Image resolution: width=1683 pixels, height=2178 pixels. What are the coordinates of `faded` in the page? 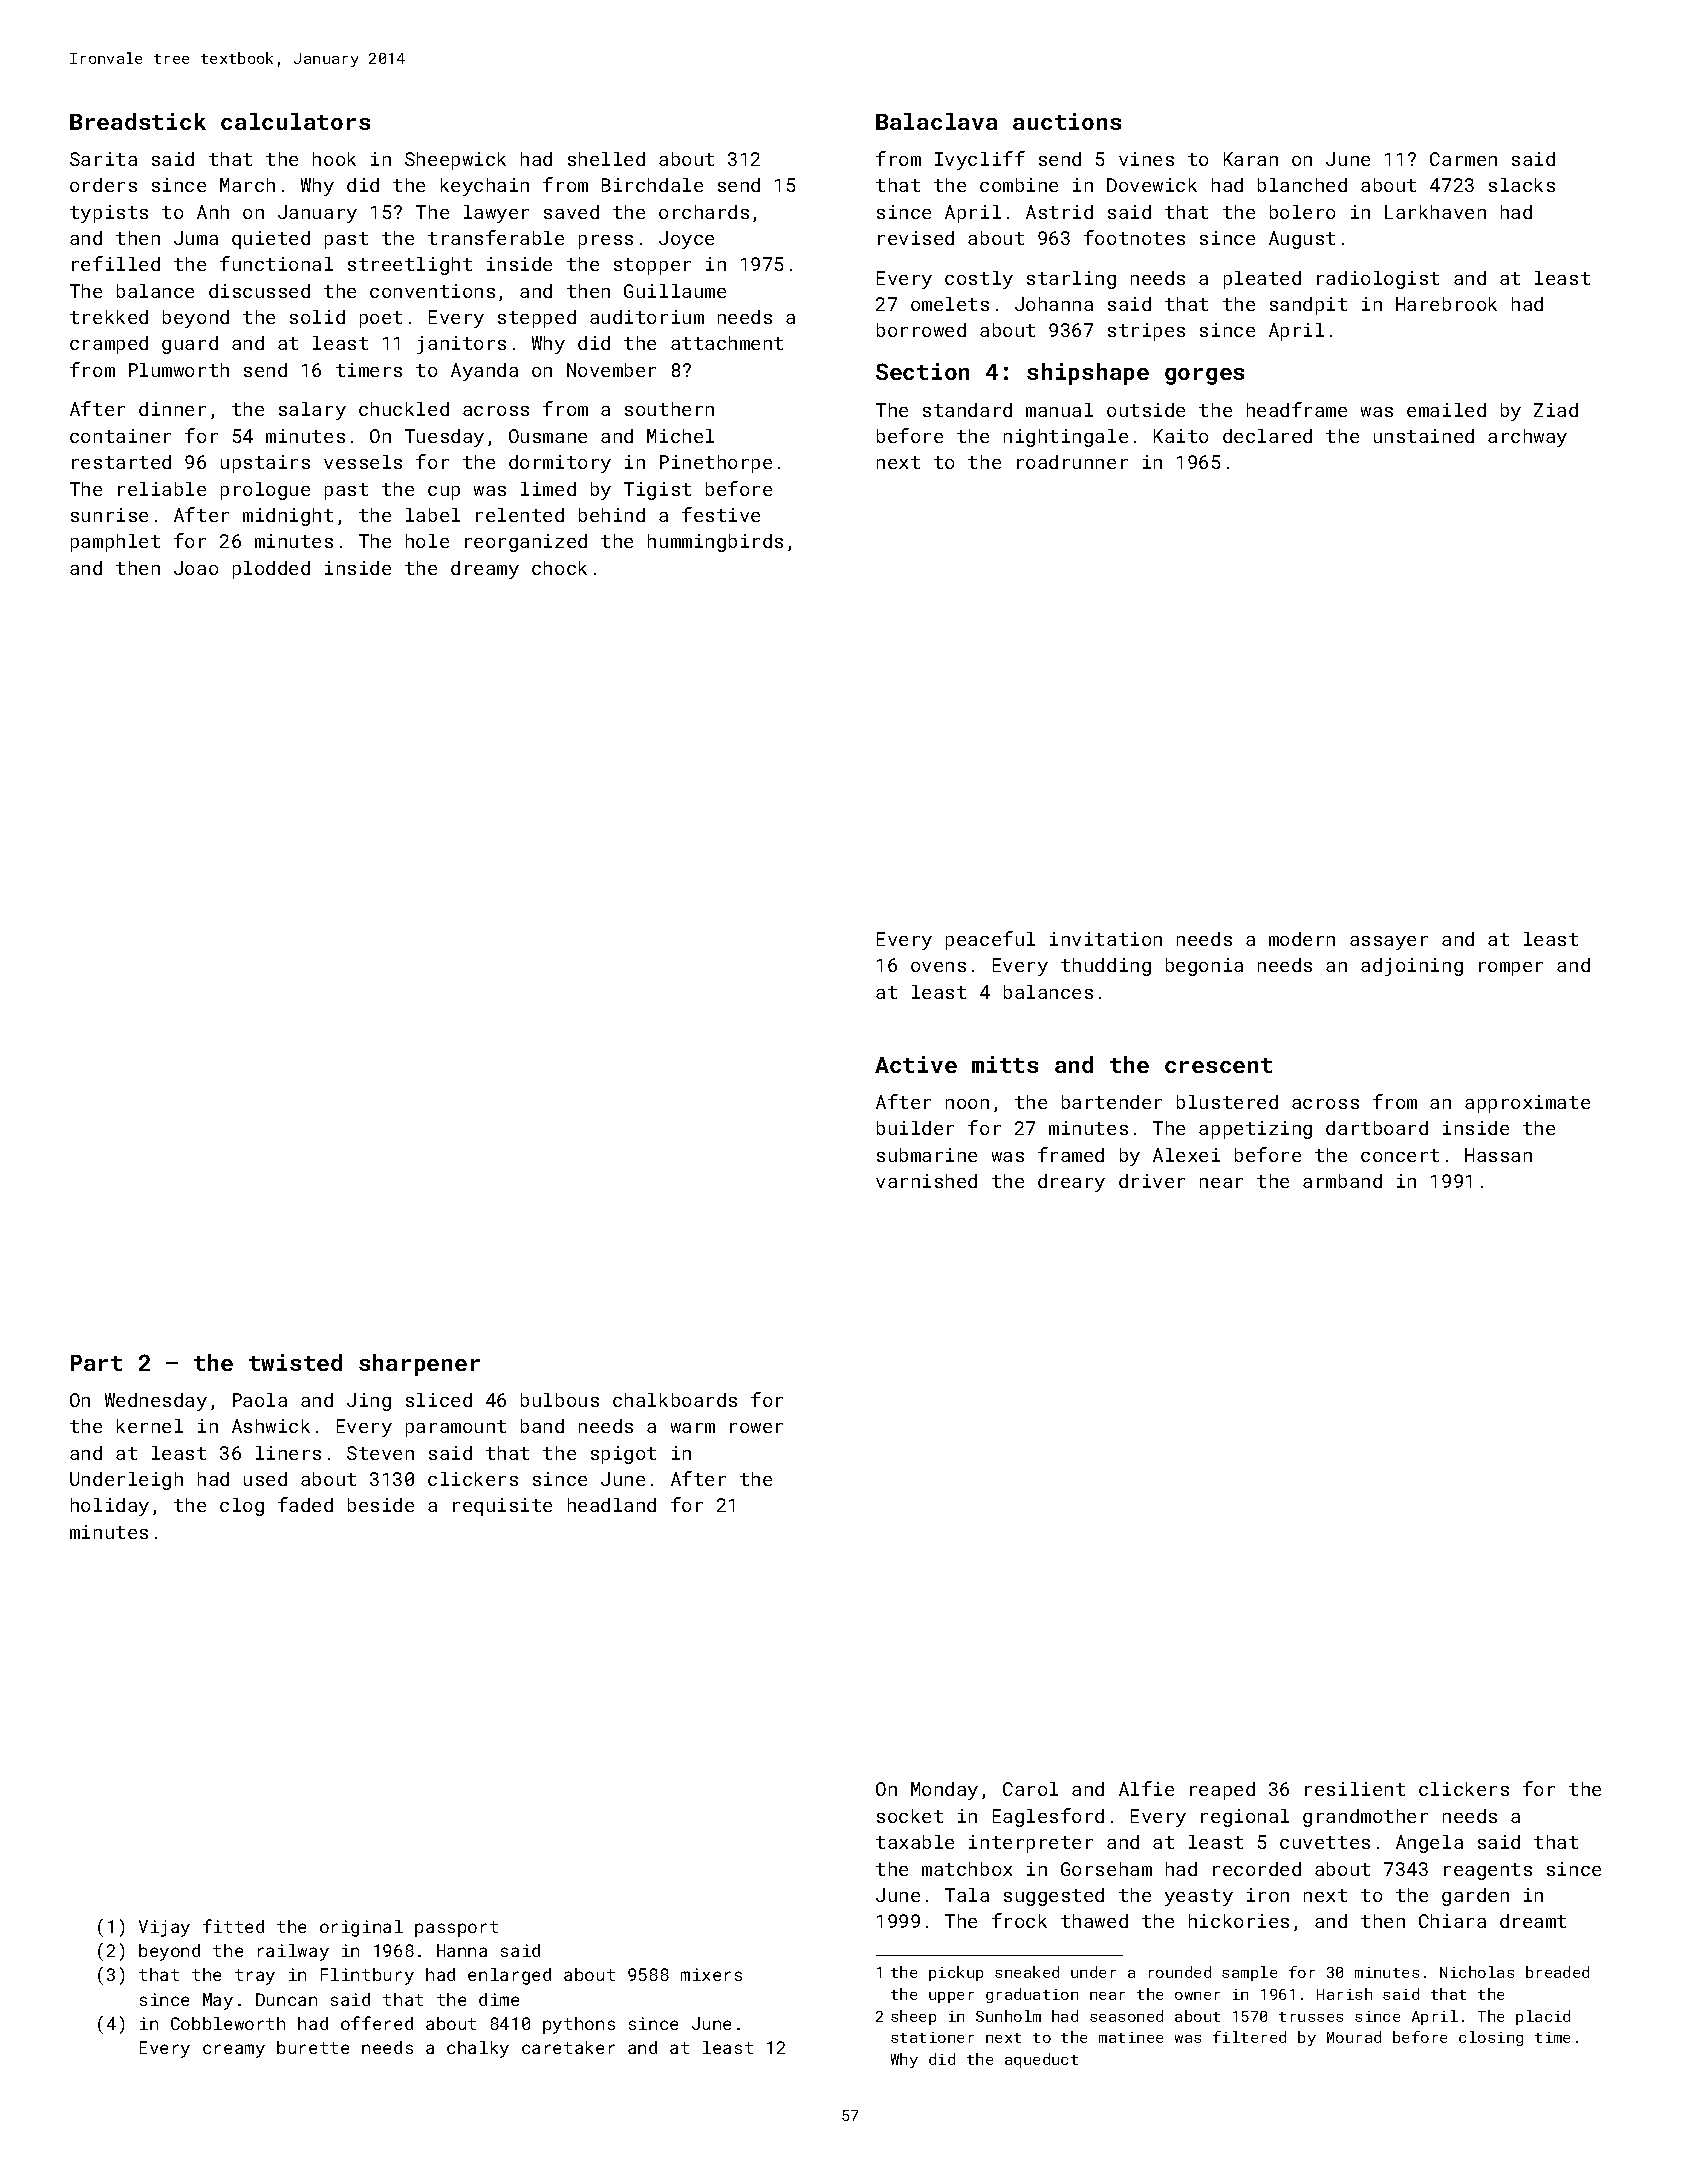 It's located at (305, 1504).
